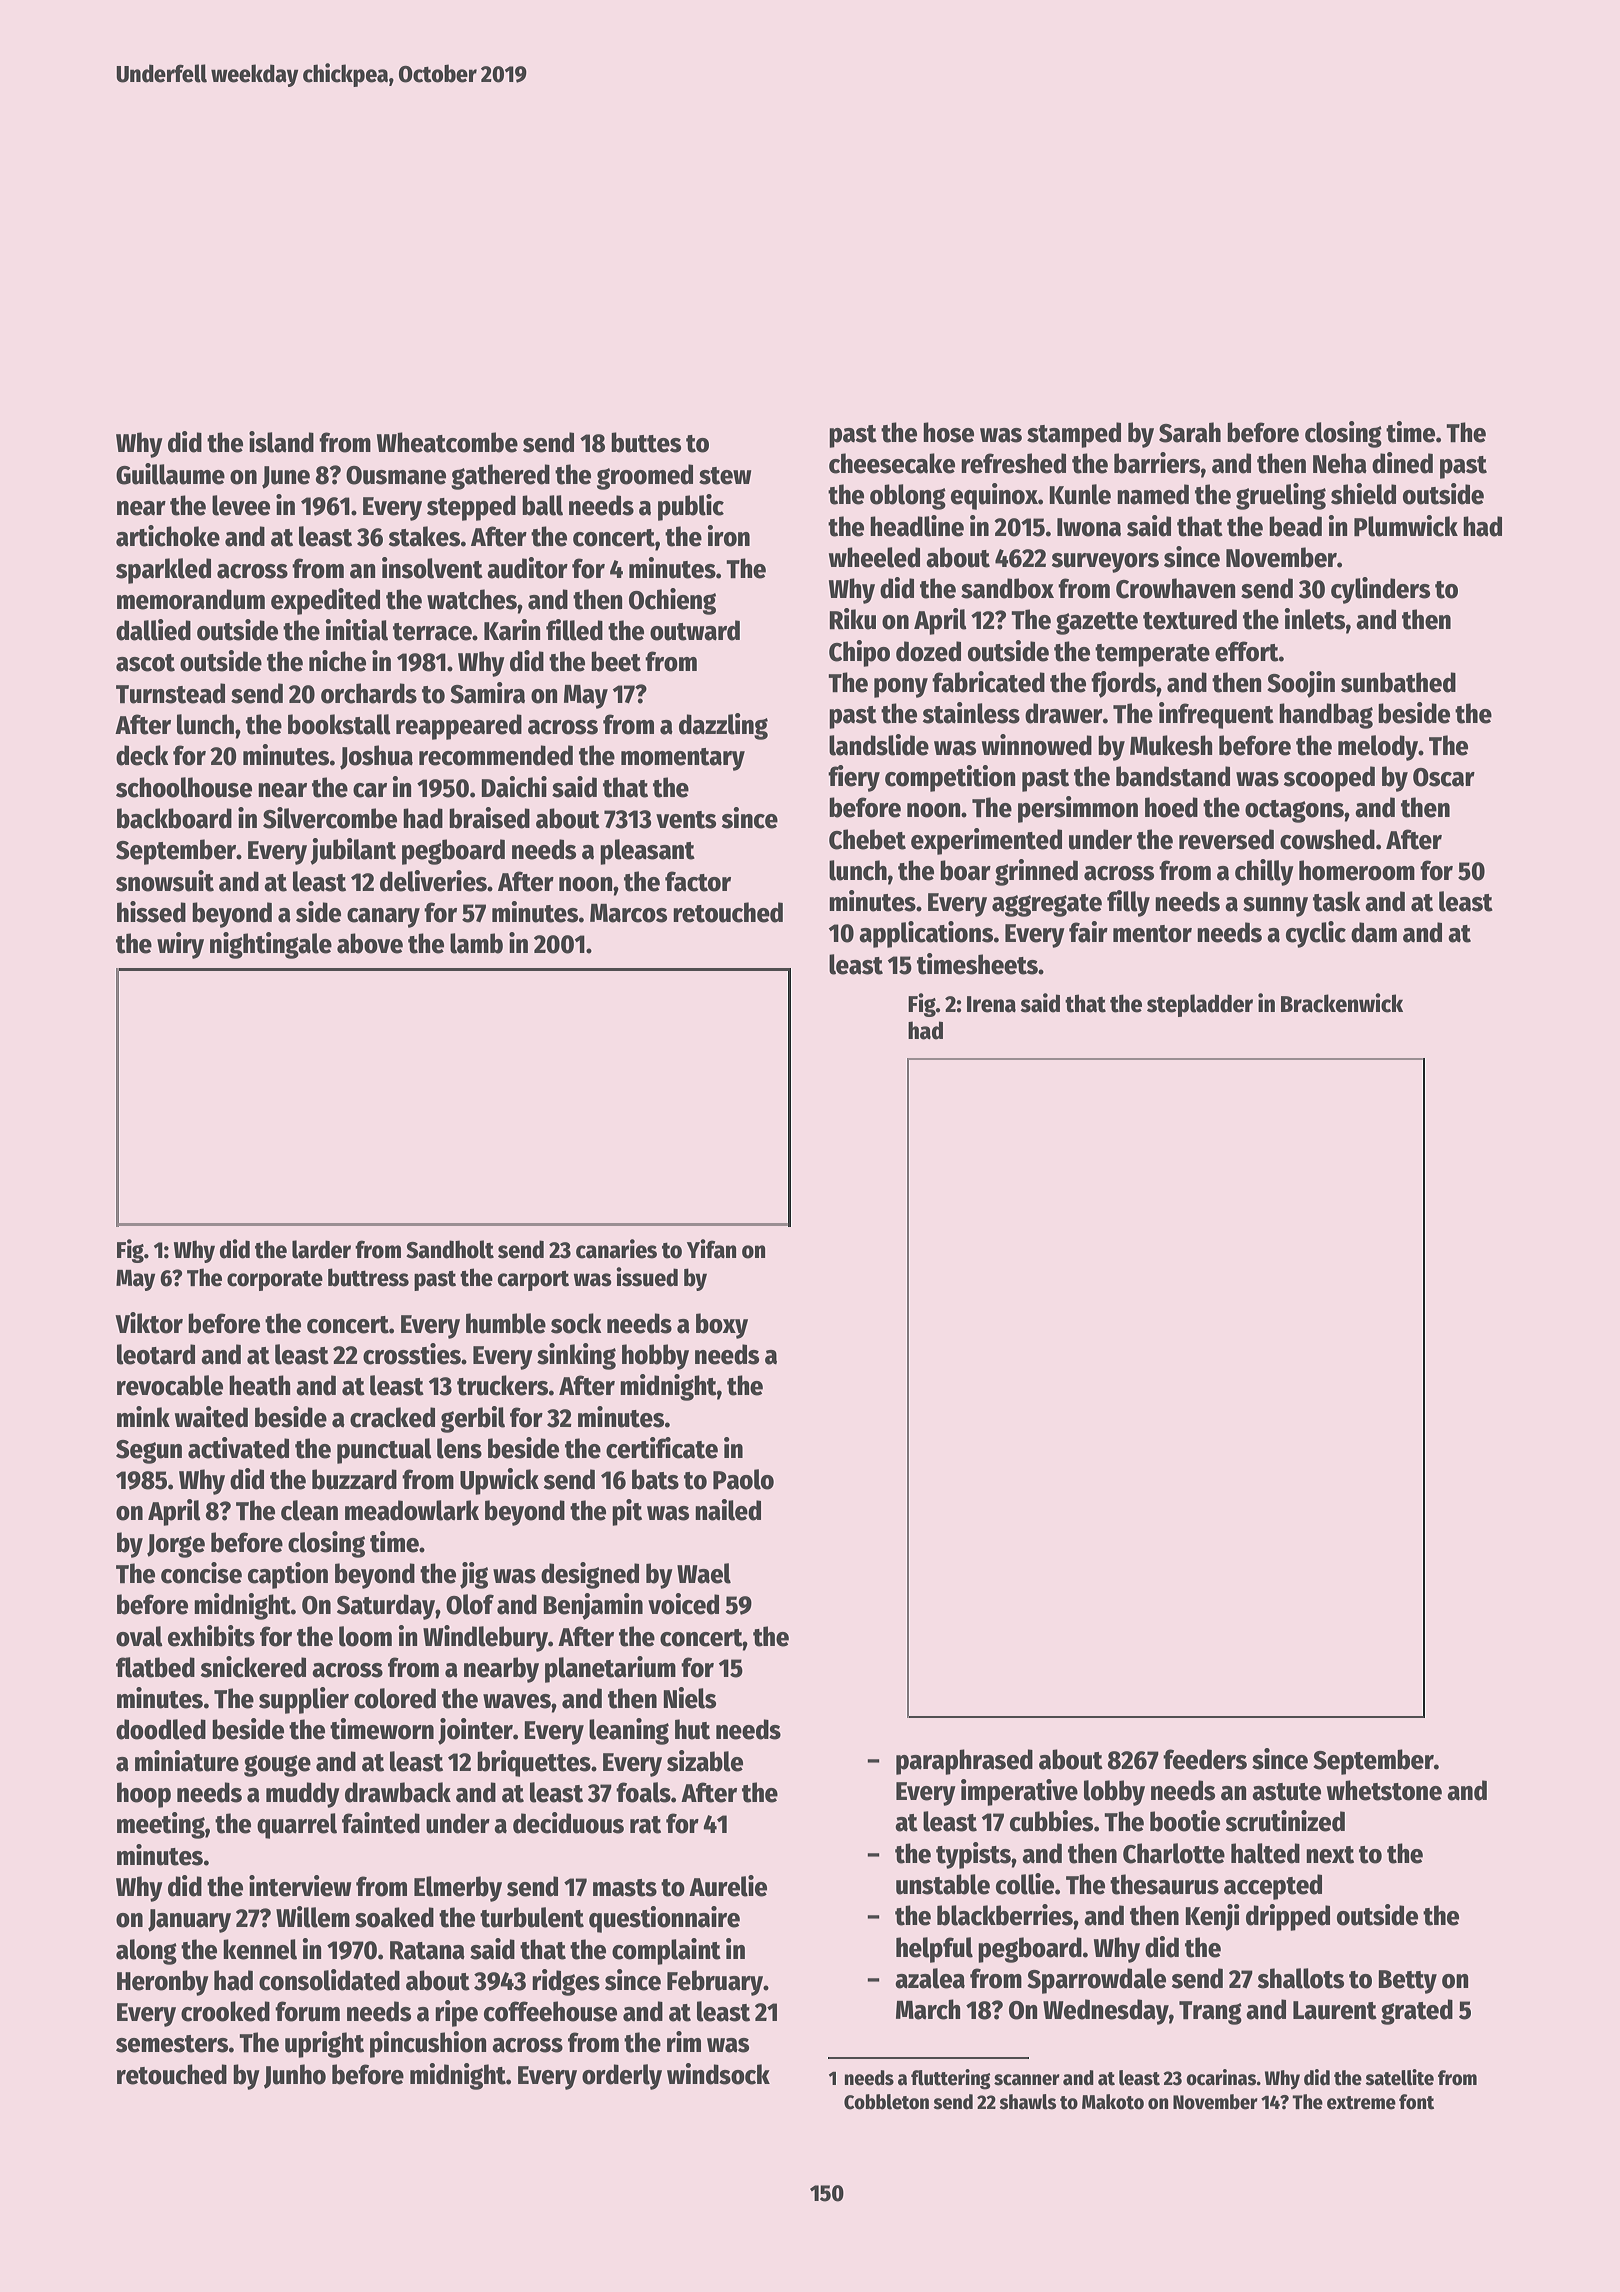  What do you see at coordinates (1190, 432) in the image?
I see `Sarah` at bounding box center [1190, 432].
